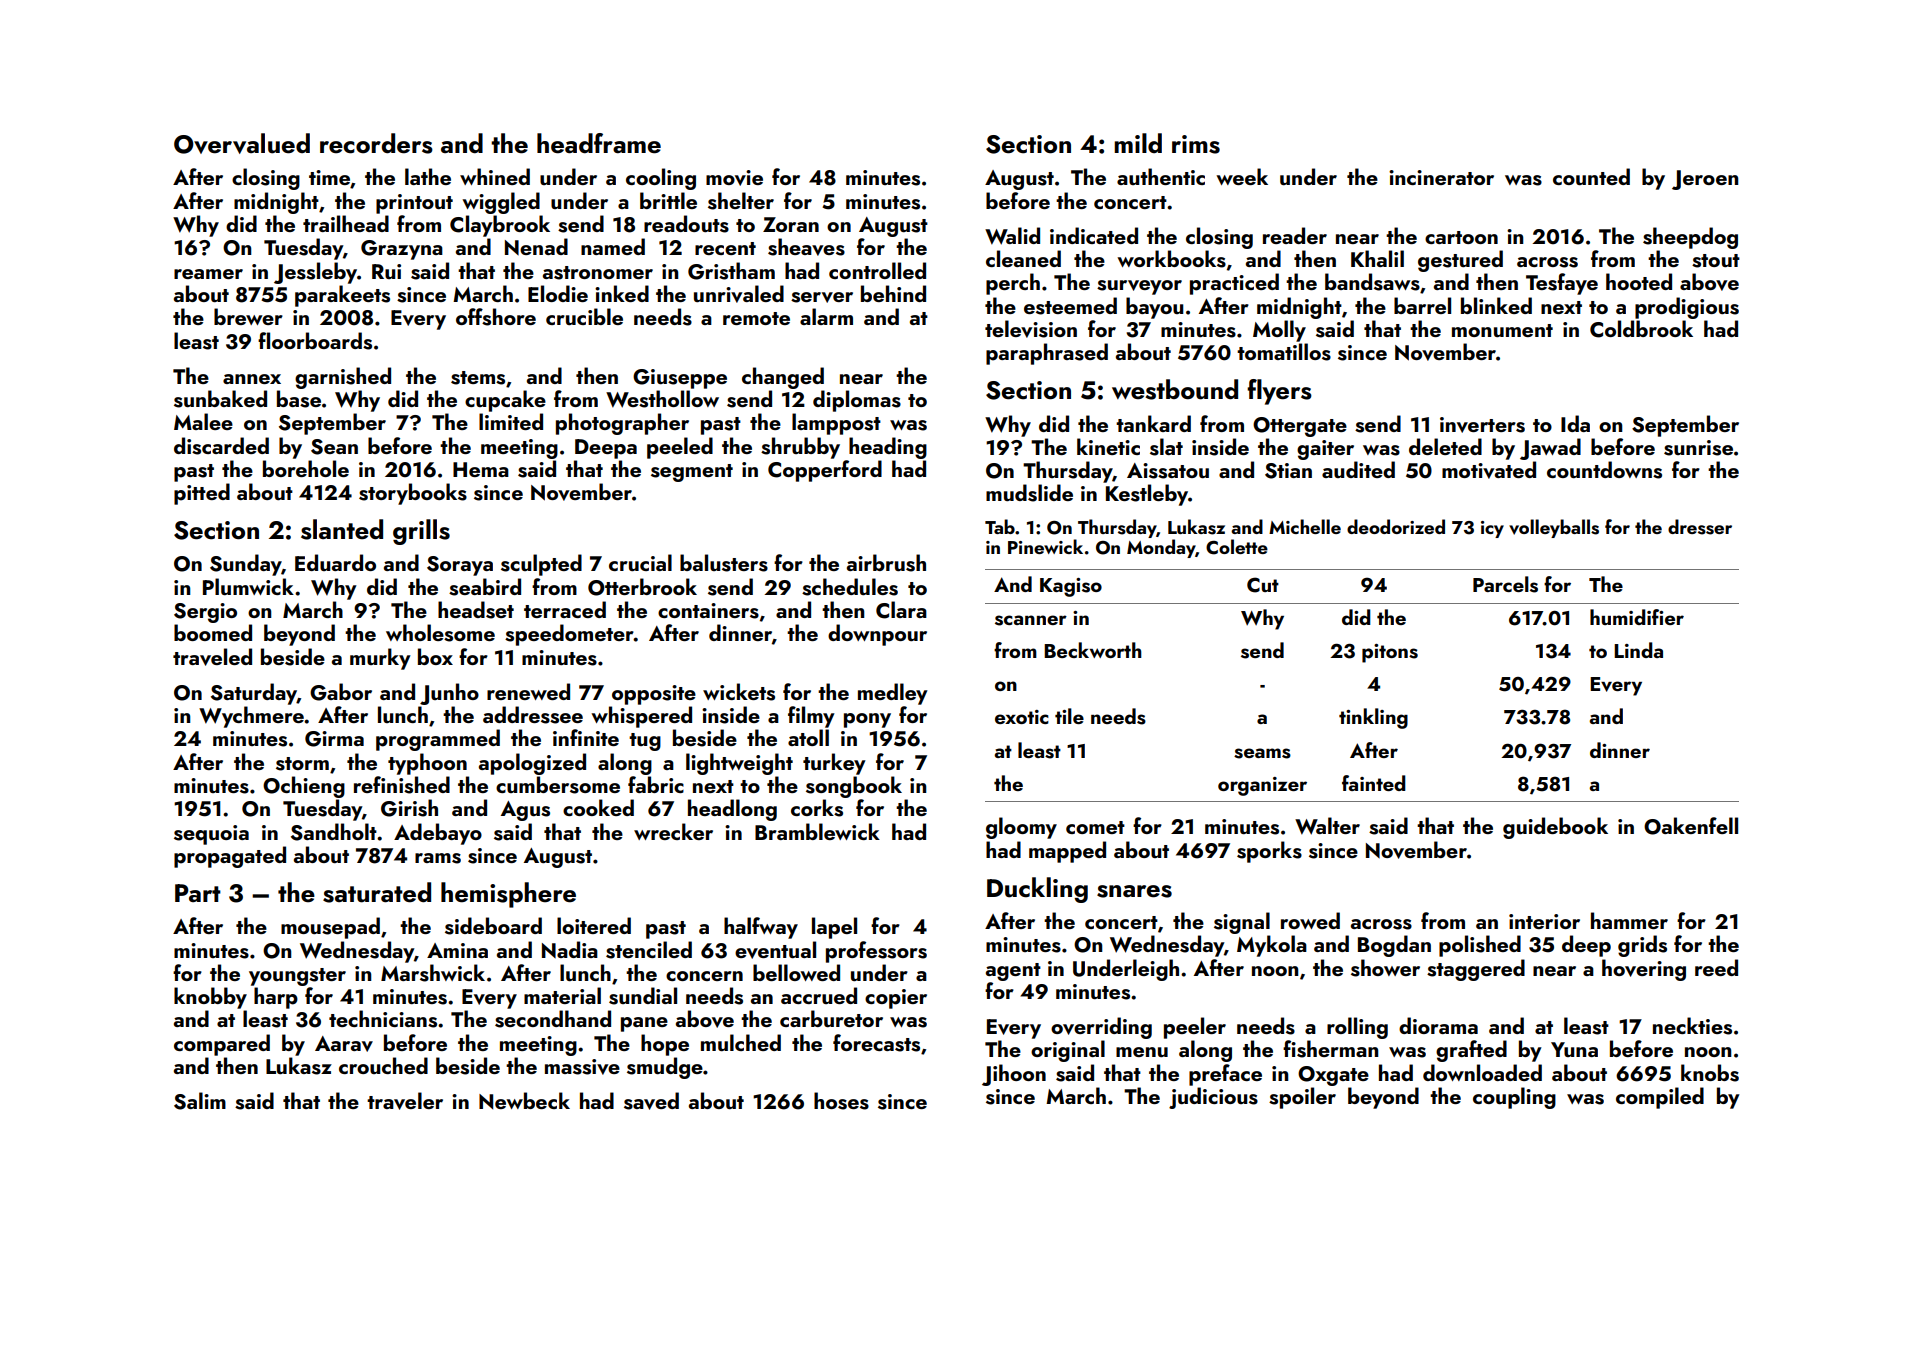  Describe the element at coordinates (1575, 423) in the document. I see `Ida` at that location.
